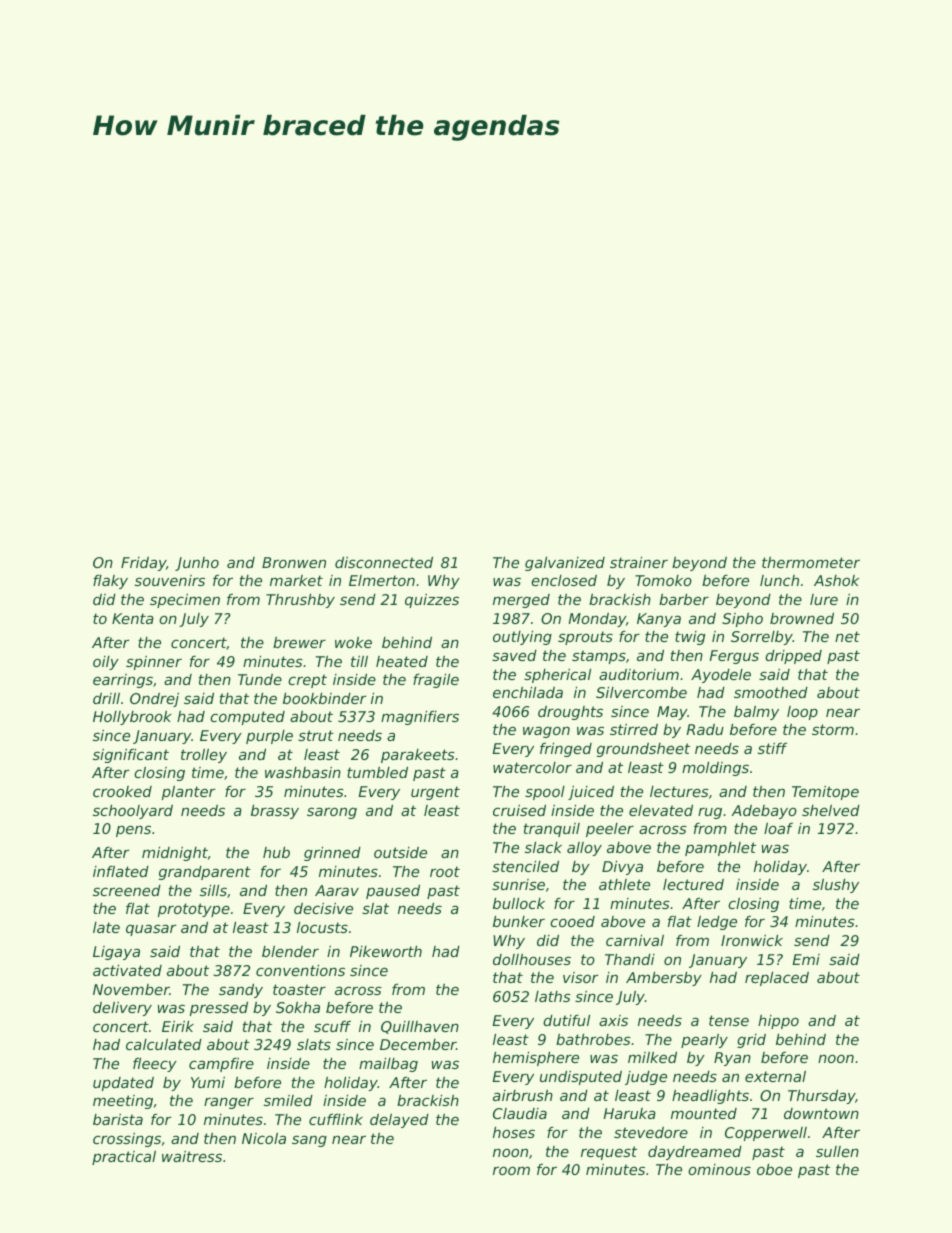 The image size is (952, 1233). I want to click on merged, so click(521, 601).
